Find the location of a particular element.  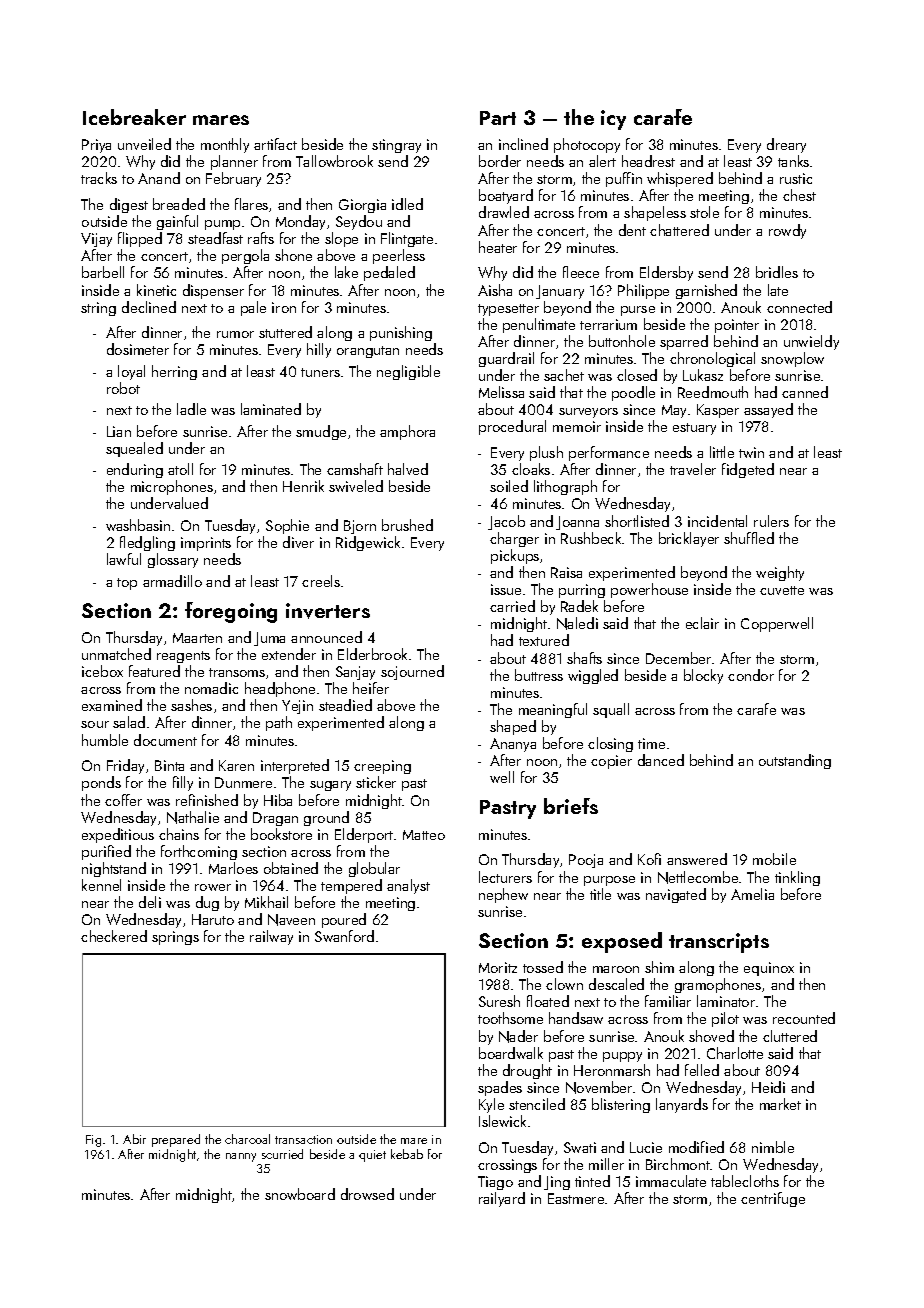

foregoing is located at coordinates (231, 612).
